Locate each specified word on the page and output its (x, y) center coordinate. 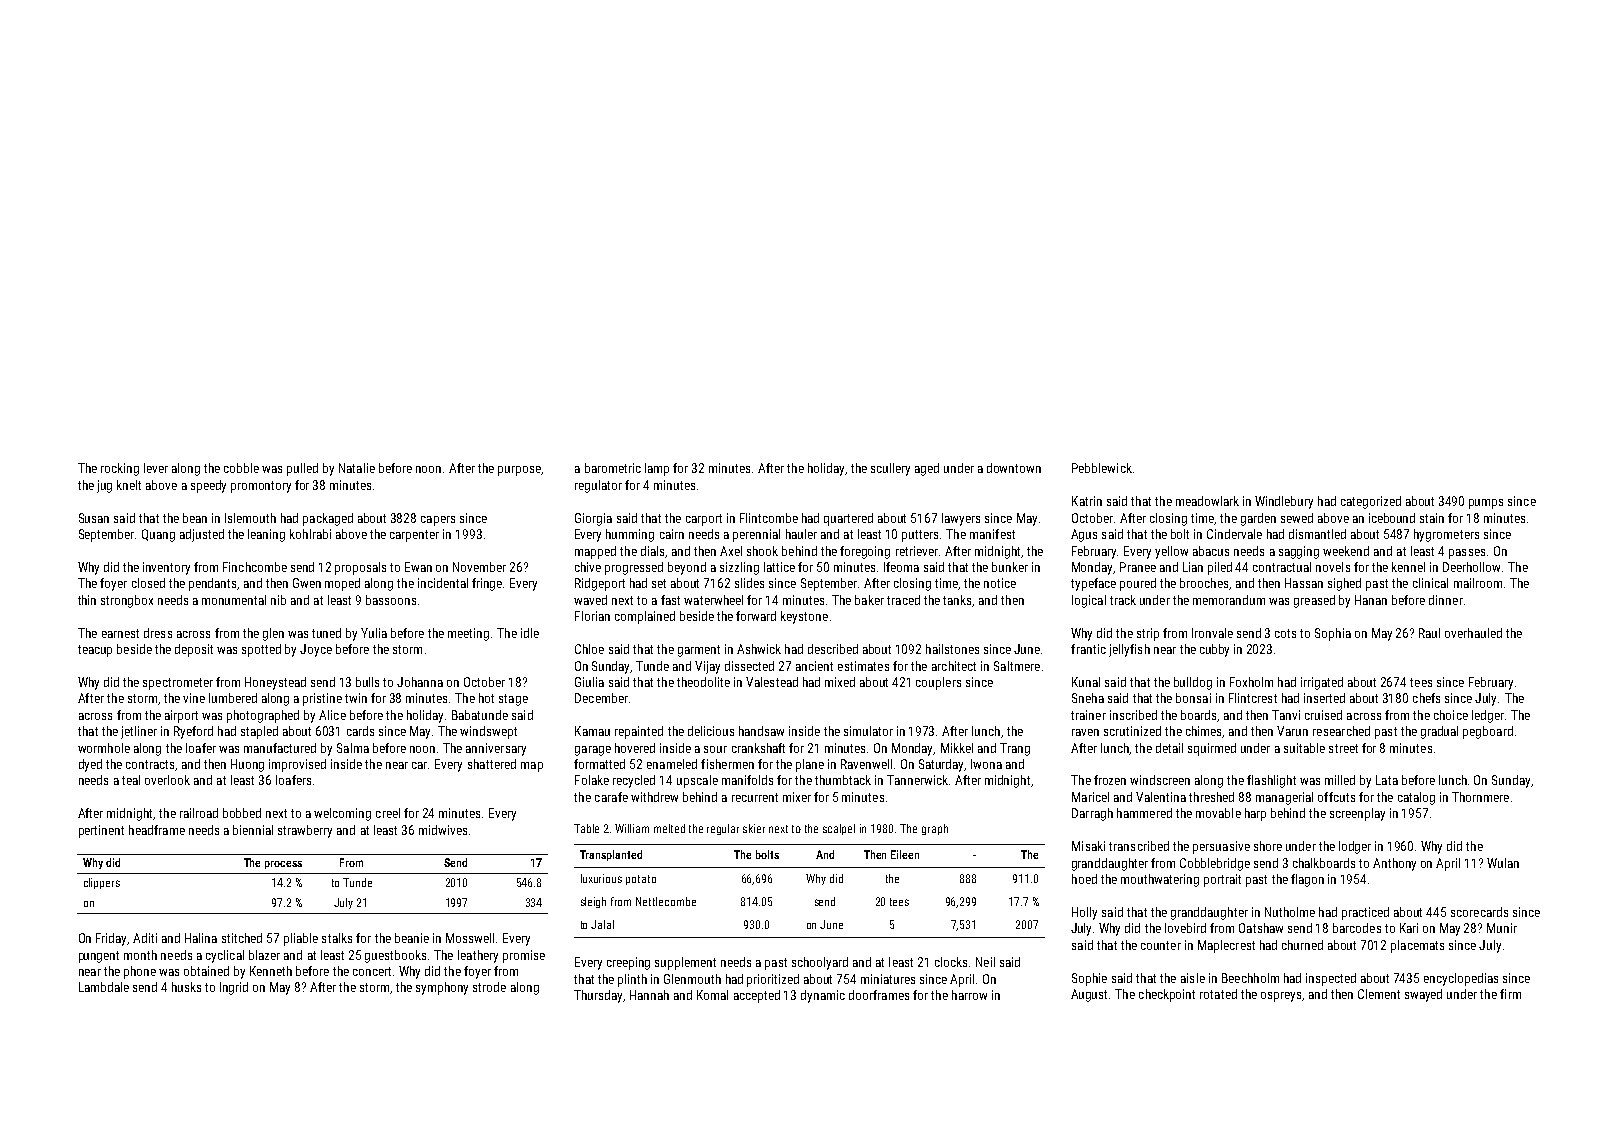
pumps (1486, 504)
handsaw (761, 731)
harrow (969, 995)
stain (1432, 518)
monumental (234, 600)
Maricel (1090, 797)
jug (104, 486)
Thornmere (1480, 797)
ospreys (1281, 997)
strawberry (305, 831)
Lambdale (104, 987)
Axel (731, 551)
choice (1451, 715)
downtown (1014, 468)
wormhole (104, 748)
